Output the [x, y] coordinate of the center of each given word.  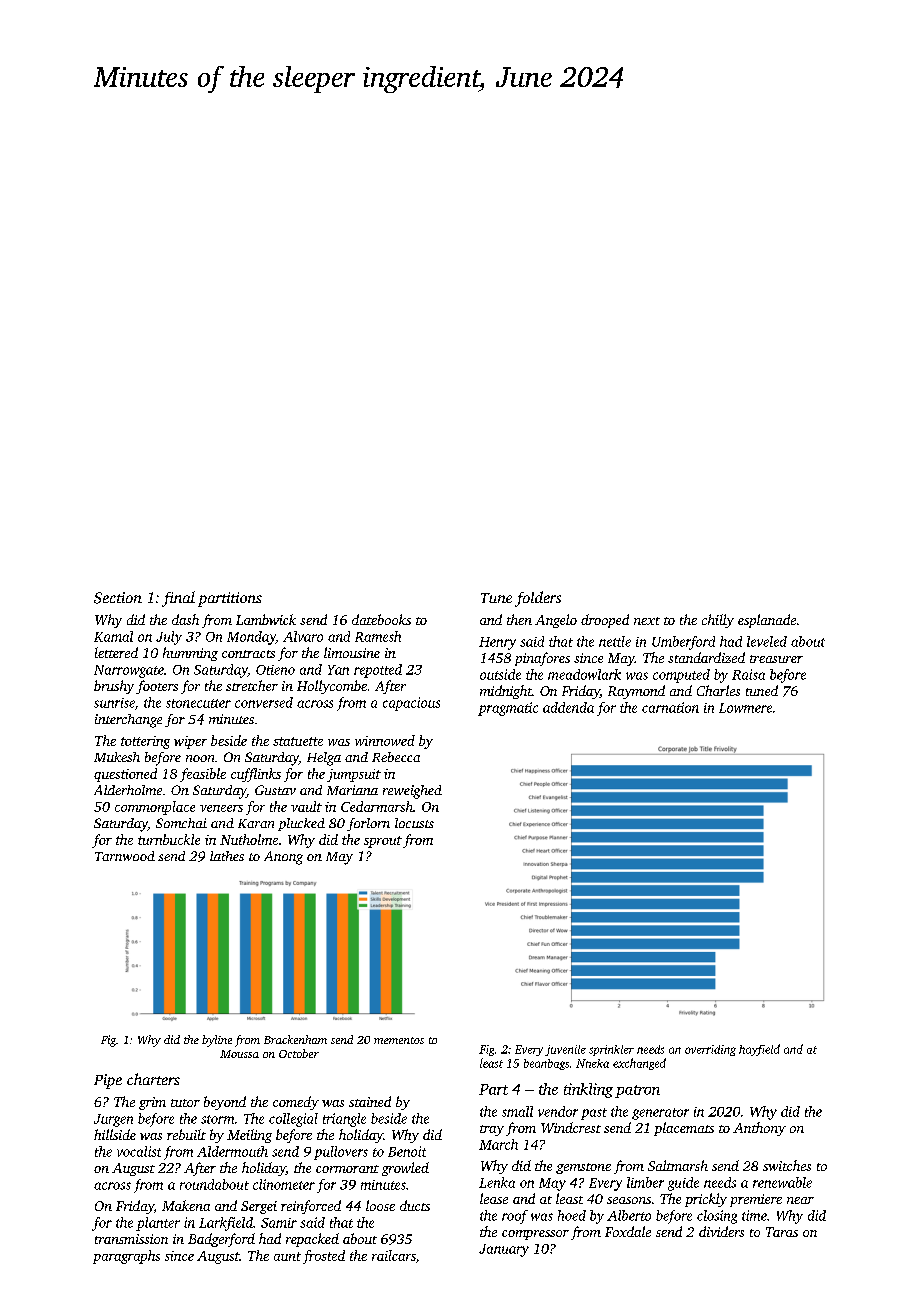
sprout [383, 842]
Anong [283, 858]
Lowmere [745, 708]
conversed [264, 702]
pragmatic [508, 709]
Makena [186, 1205]
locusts [414, 823]
